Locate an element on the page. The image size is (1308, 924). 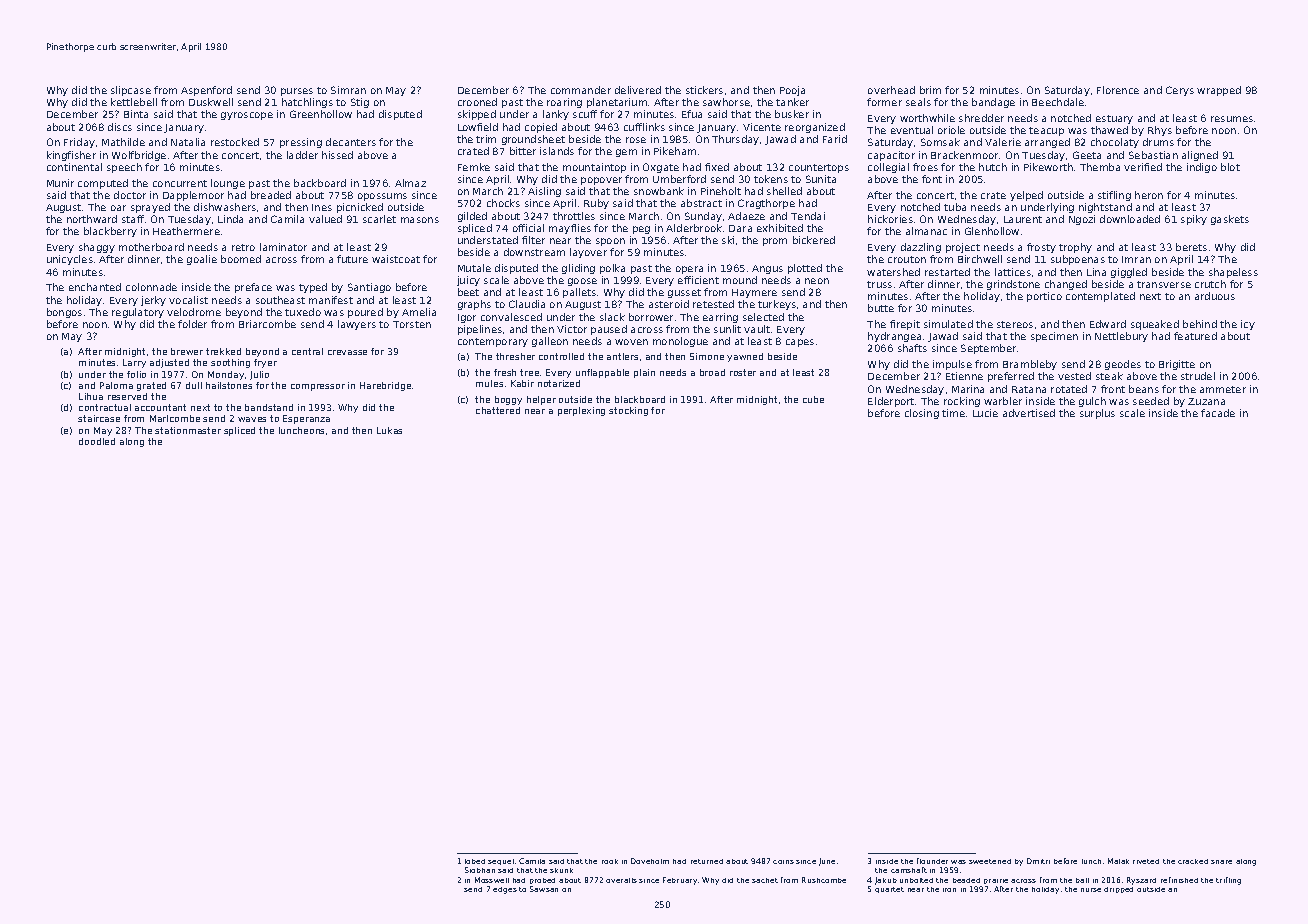
doodled is located at coordinates (97, 441).
